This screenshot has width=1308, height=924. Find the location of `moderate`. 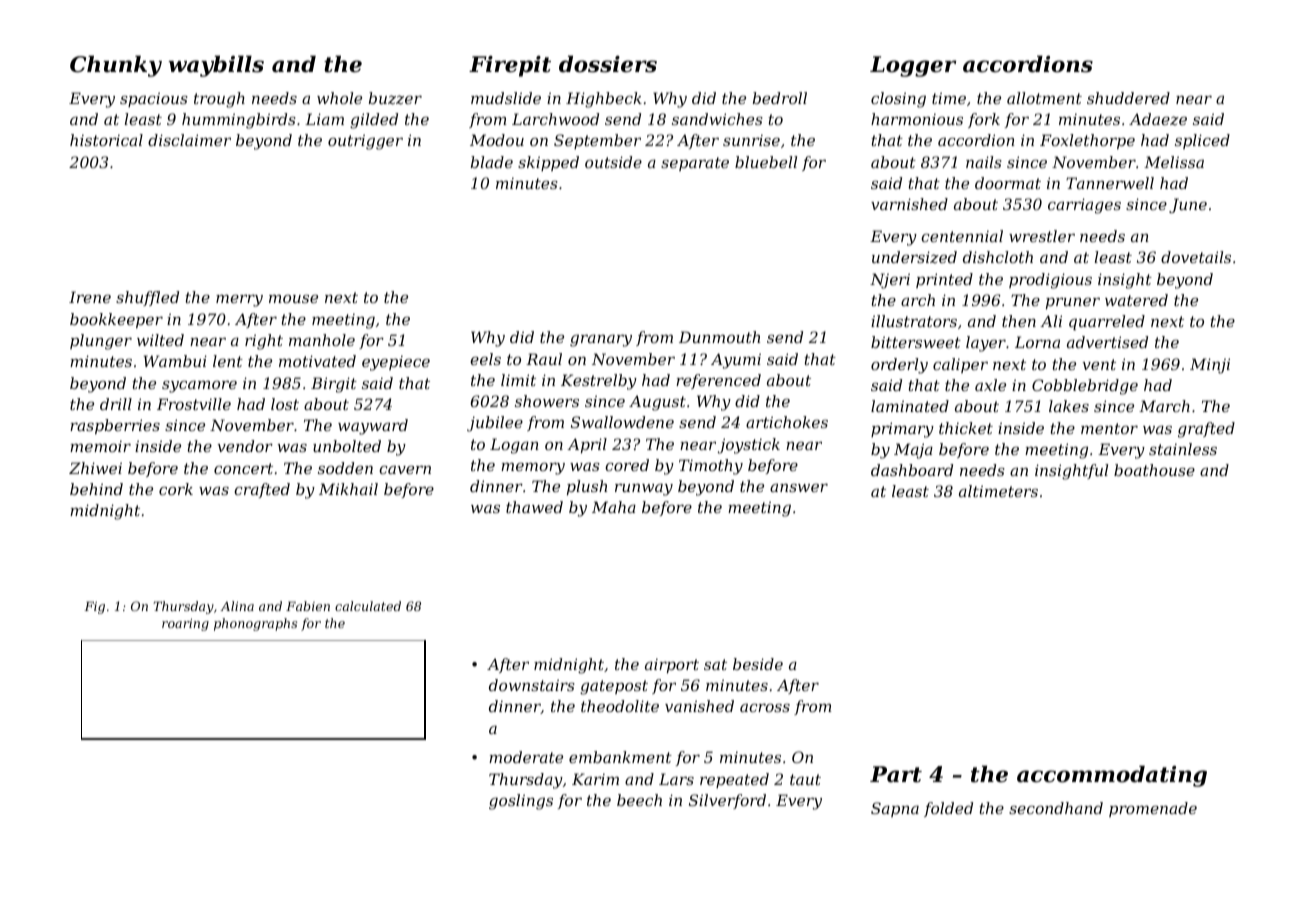

moderate is located at coordinates (526, 757).
